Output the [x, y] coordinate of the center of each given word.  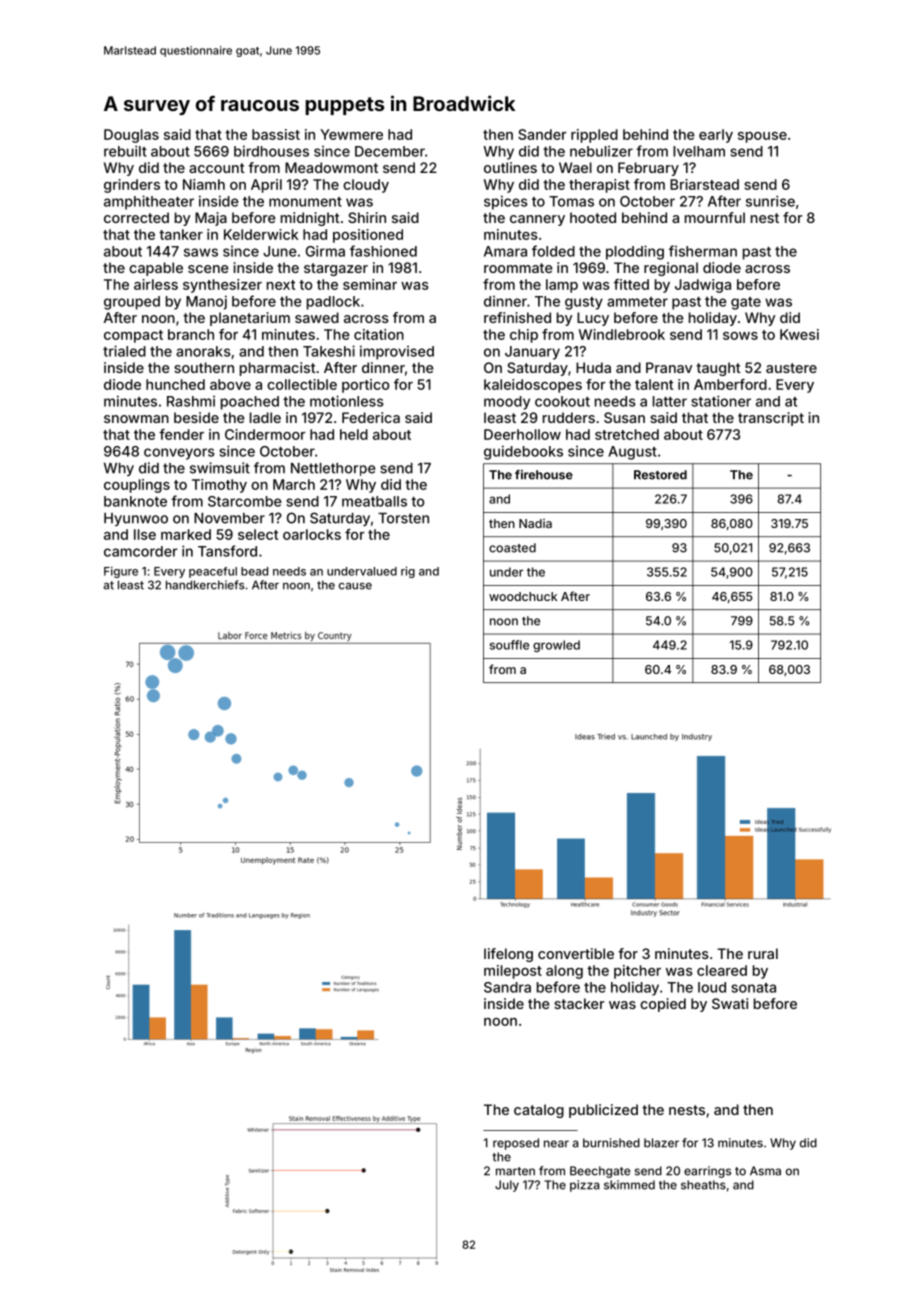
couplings [137, 486]
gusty [584, 303]
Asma [765, 1171]
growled [556, 646]
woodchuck [523, 596]
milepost [513, 972]
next [281, 285]
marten [515, 1171]
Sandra [507, 987]
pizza [584, 1186]
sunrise [770, 201]
